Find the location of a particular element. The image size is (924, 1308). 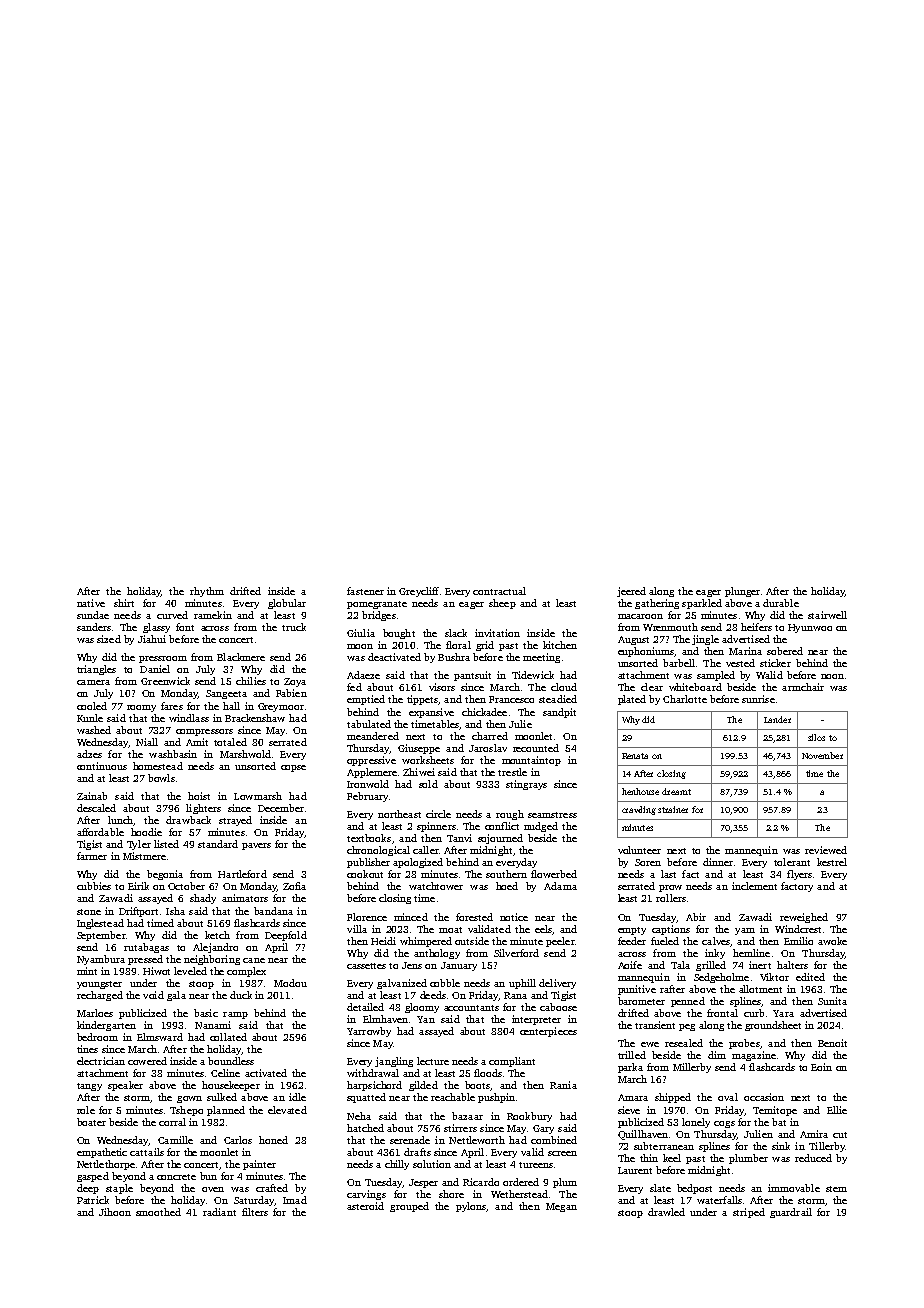

macaroon is located at coordinates (640, 616).
